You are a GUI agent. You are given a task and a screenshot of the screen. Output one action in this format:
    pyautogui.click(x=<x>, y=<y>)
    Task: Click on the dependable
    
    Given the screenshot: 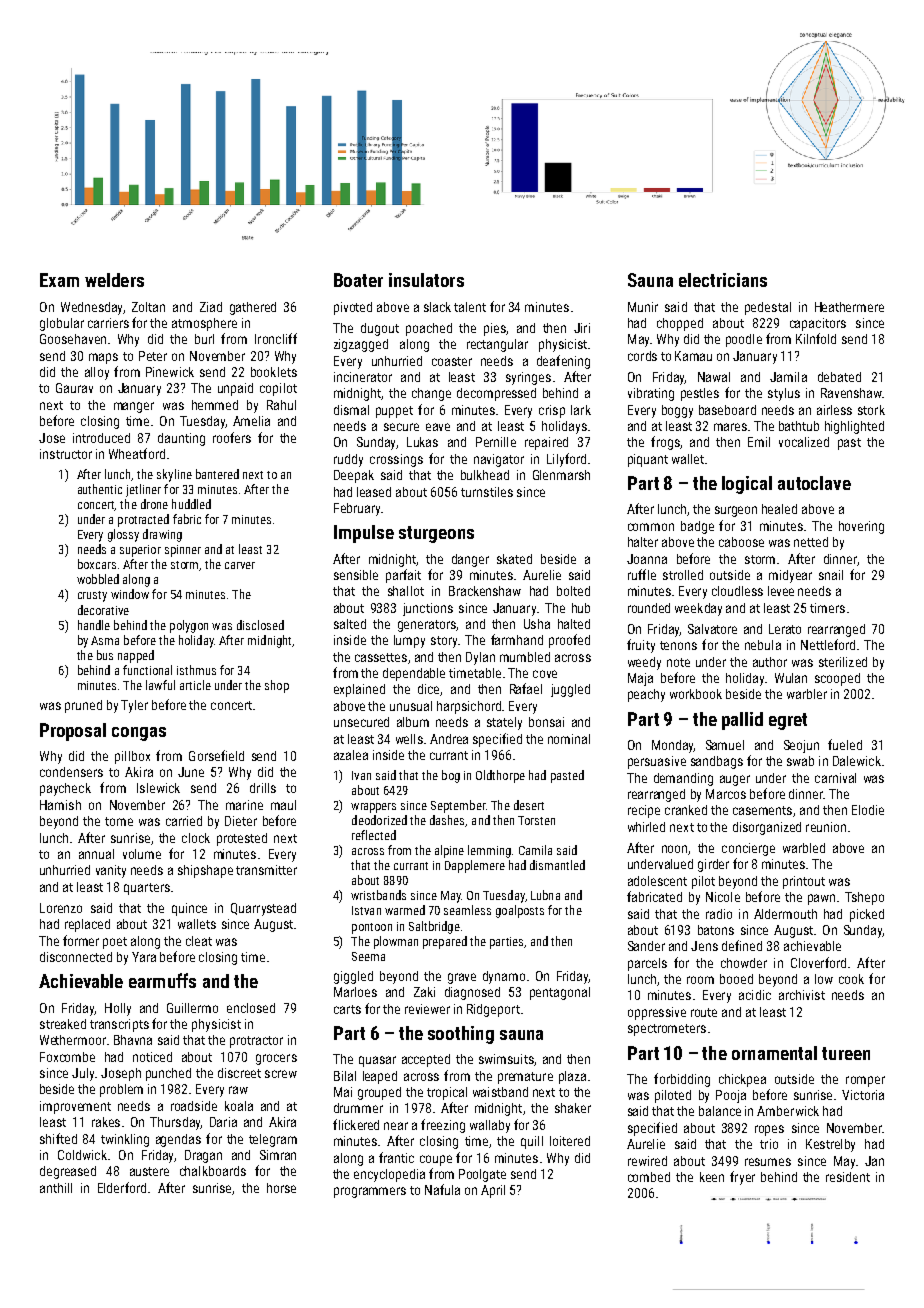 What is the action you would take?
    pyautogui.click(x=414, y=674)
